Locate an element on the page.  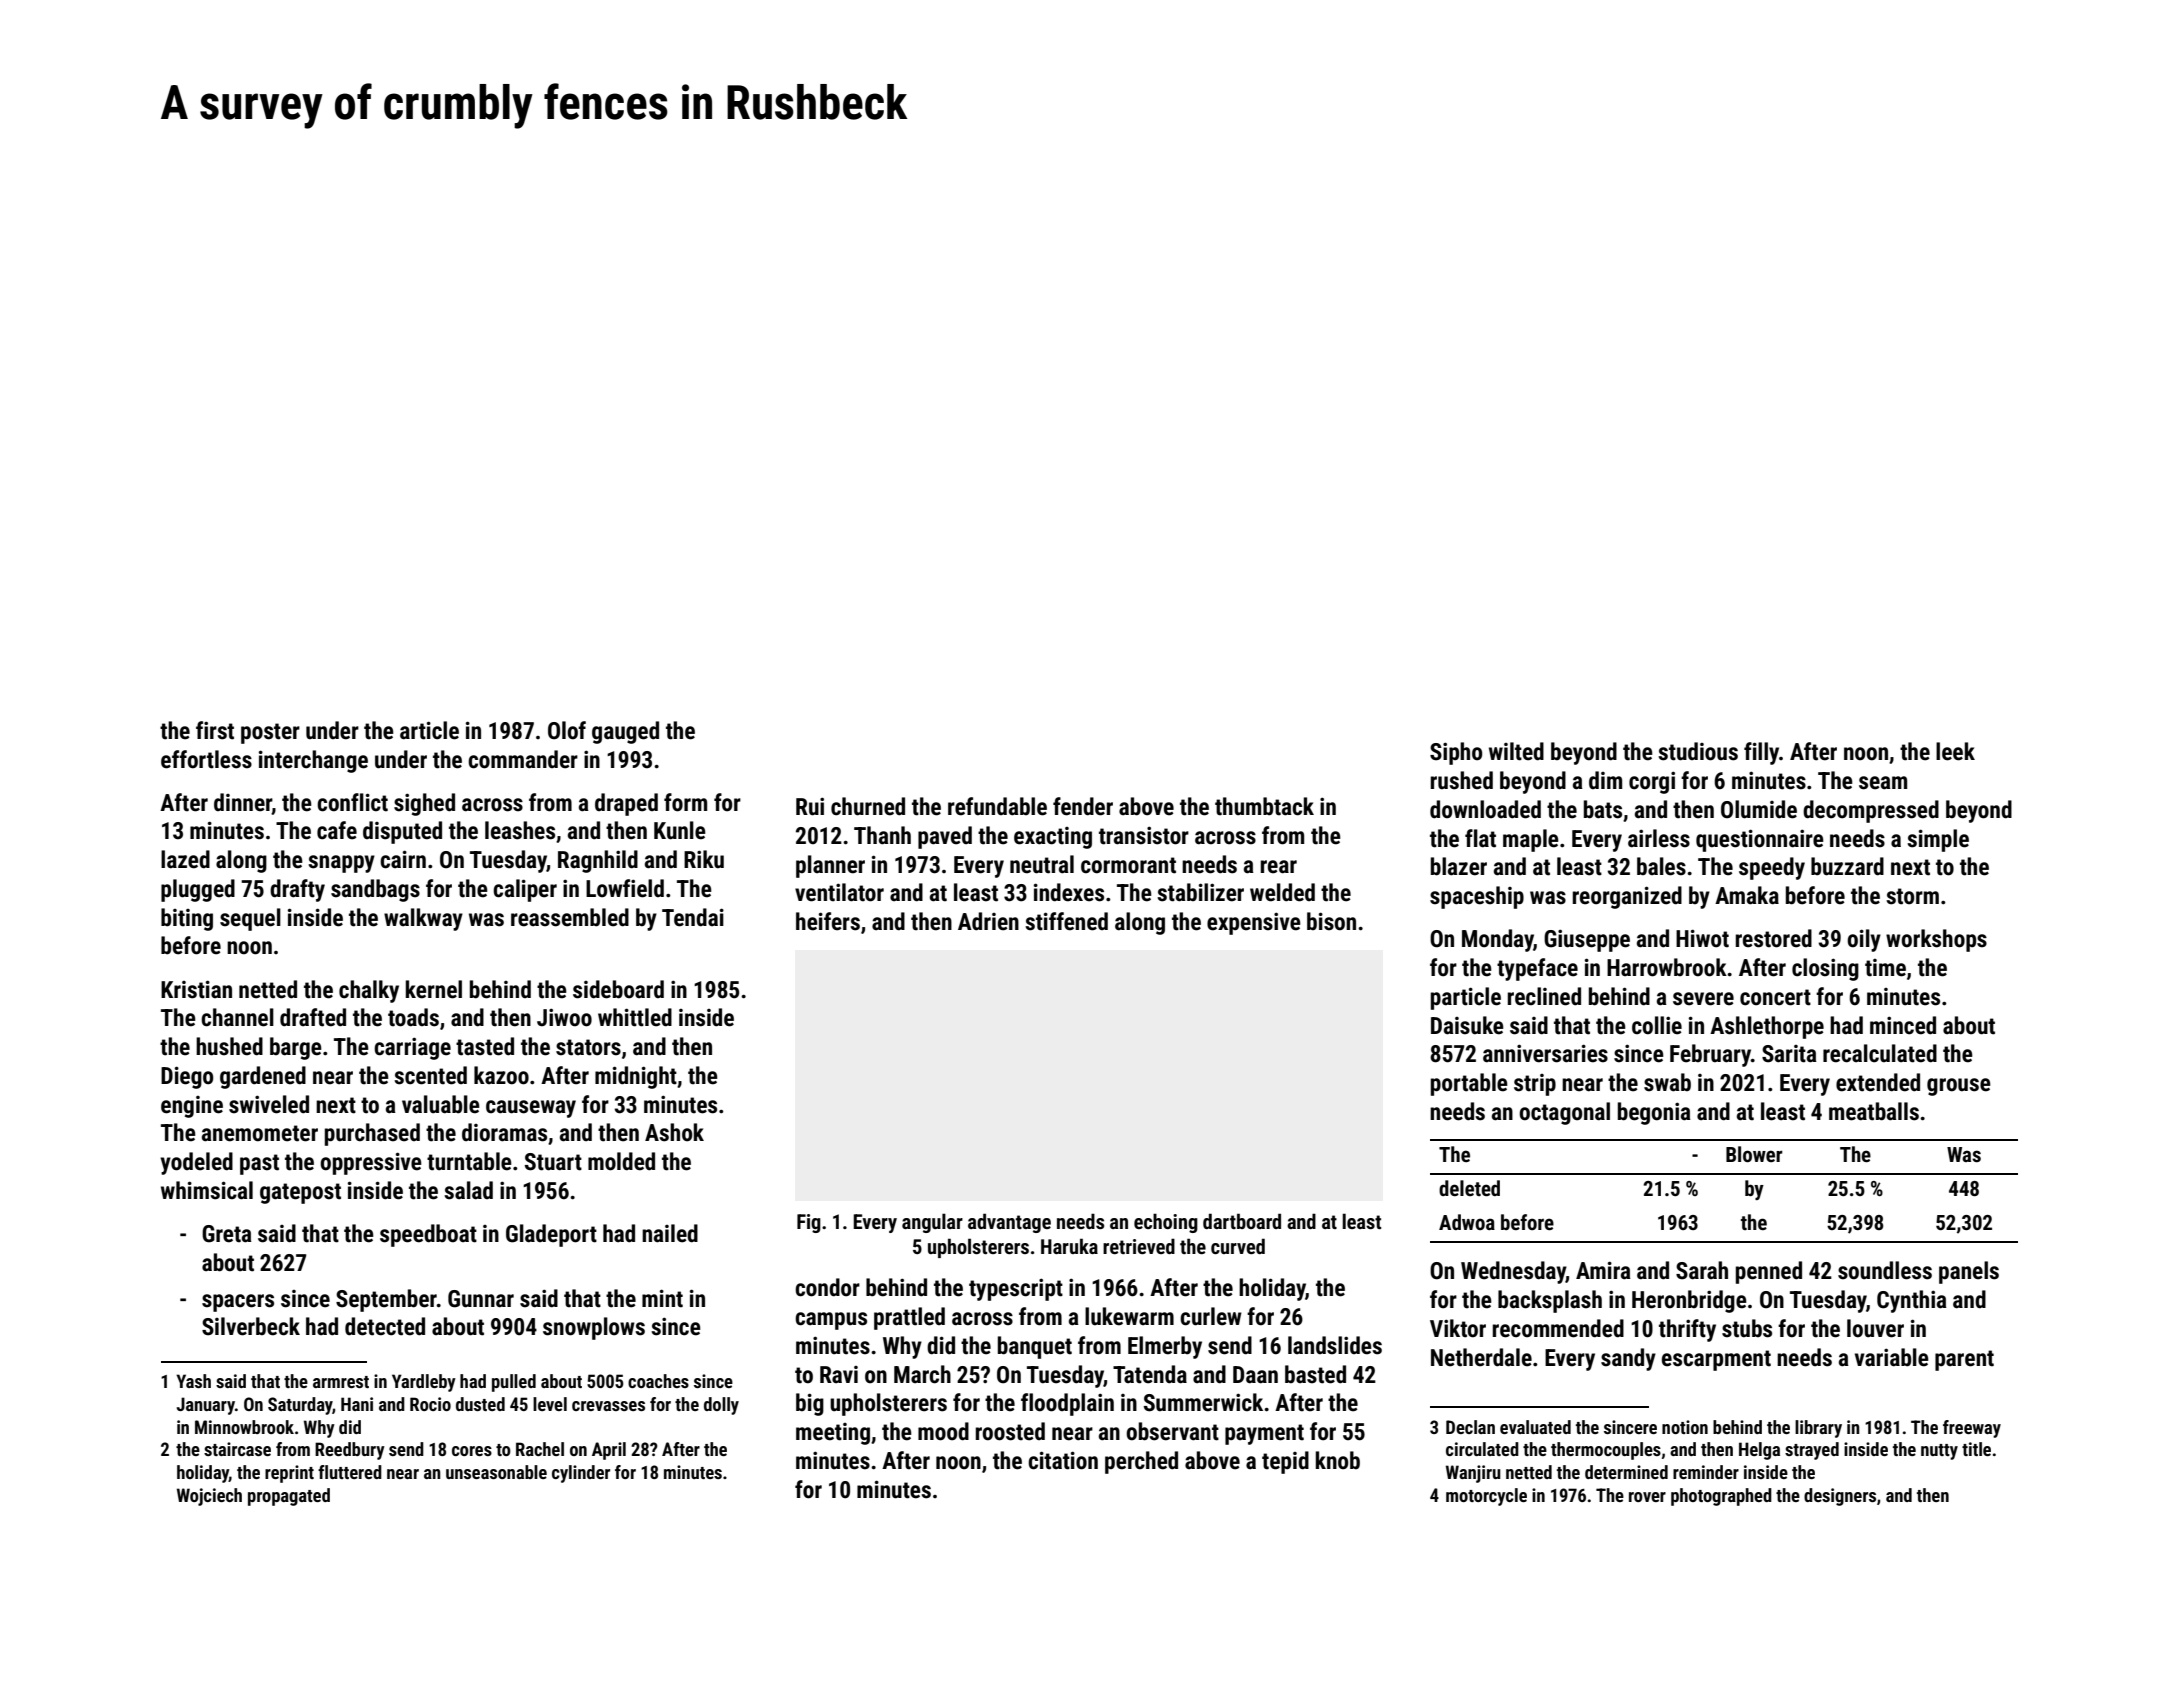
Kristian is located at coordinates (196, 989).
